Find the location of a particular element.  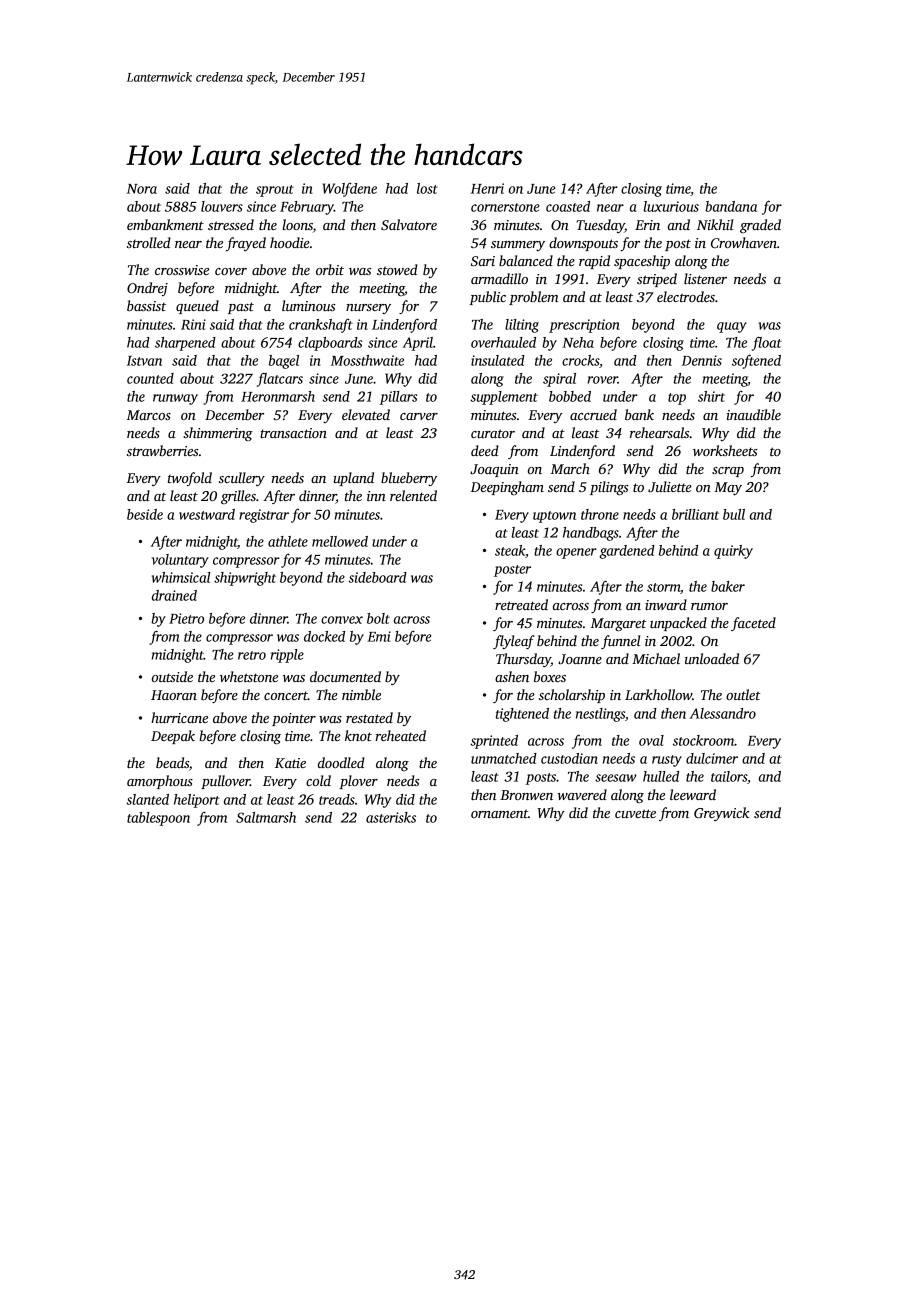

retreated is located at coordinates (521, 604).
